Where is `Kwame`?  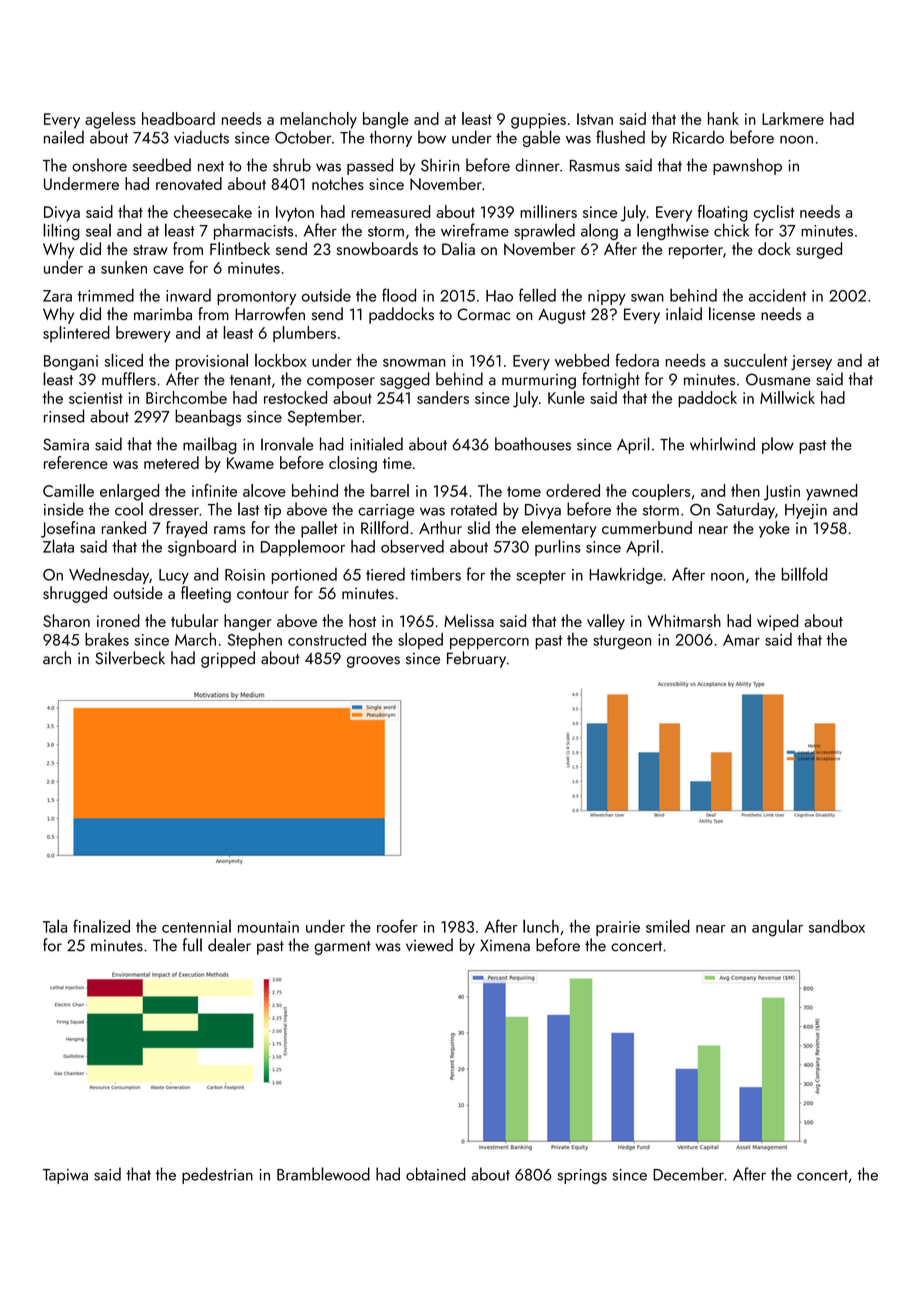 Kwame is located at coordinates (250, 463).
